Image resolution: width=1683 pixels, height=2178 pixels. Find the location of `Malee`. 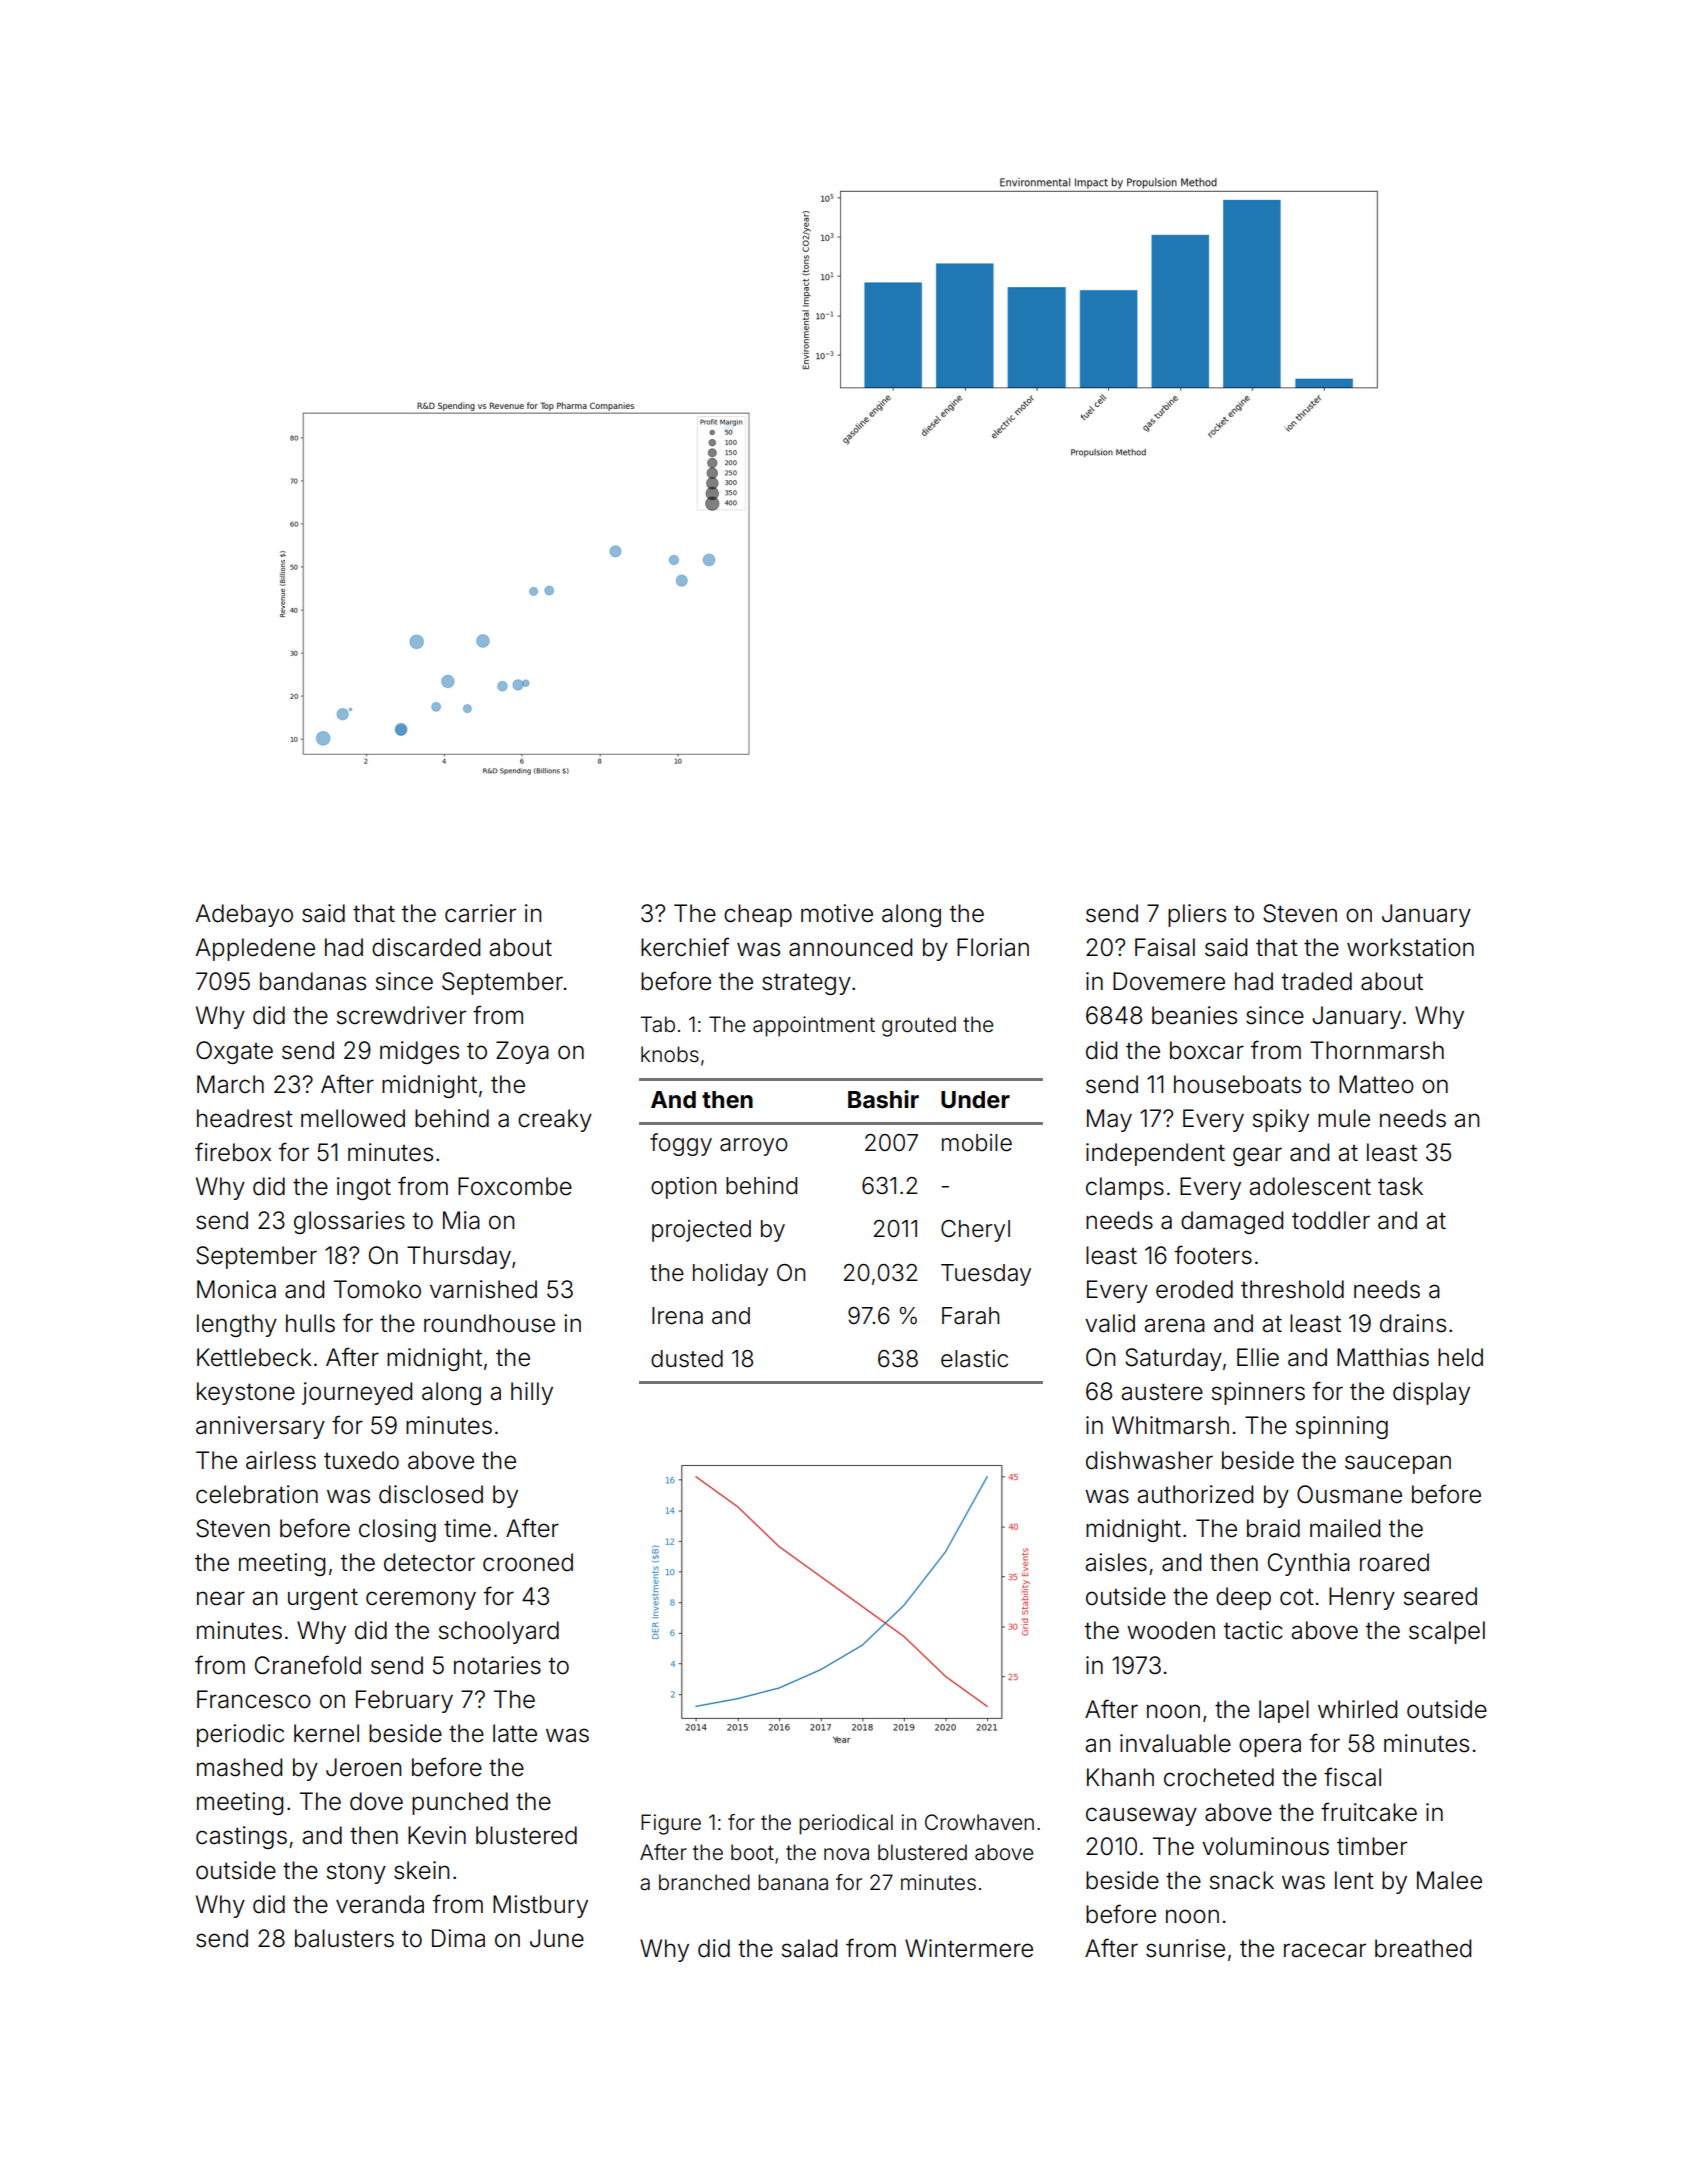

Malee is located at coordinates (1449, 1880).
